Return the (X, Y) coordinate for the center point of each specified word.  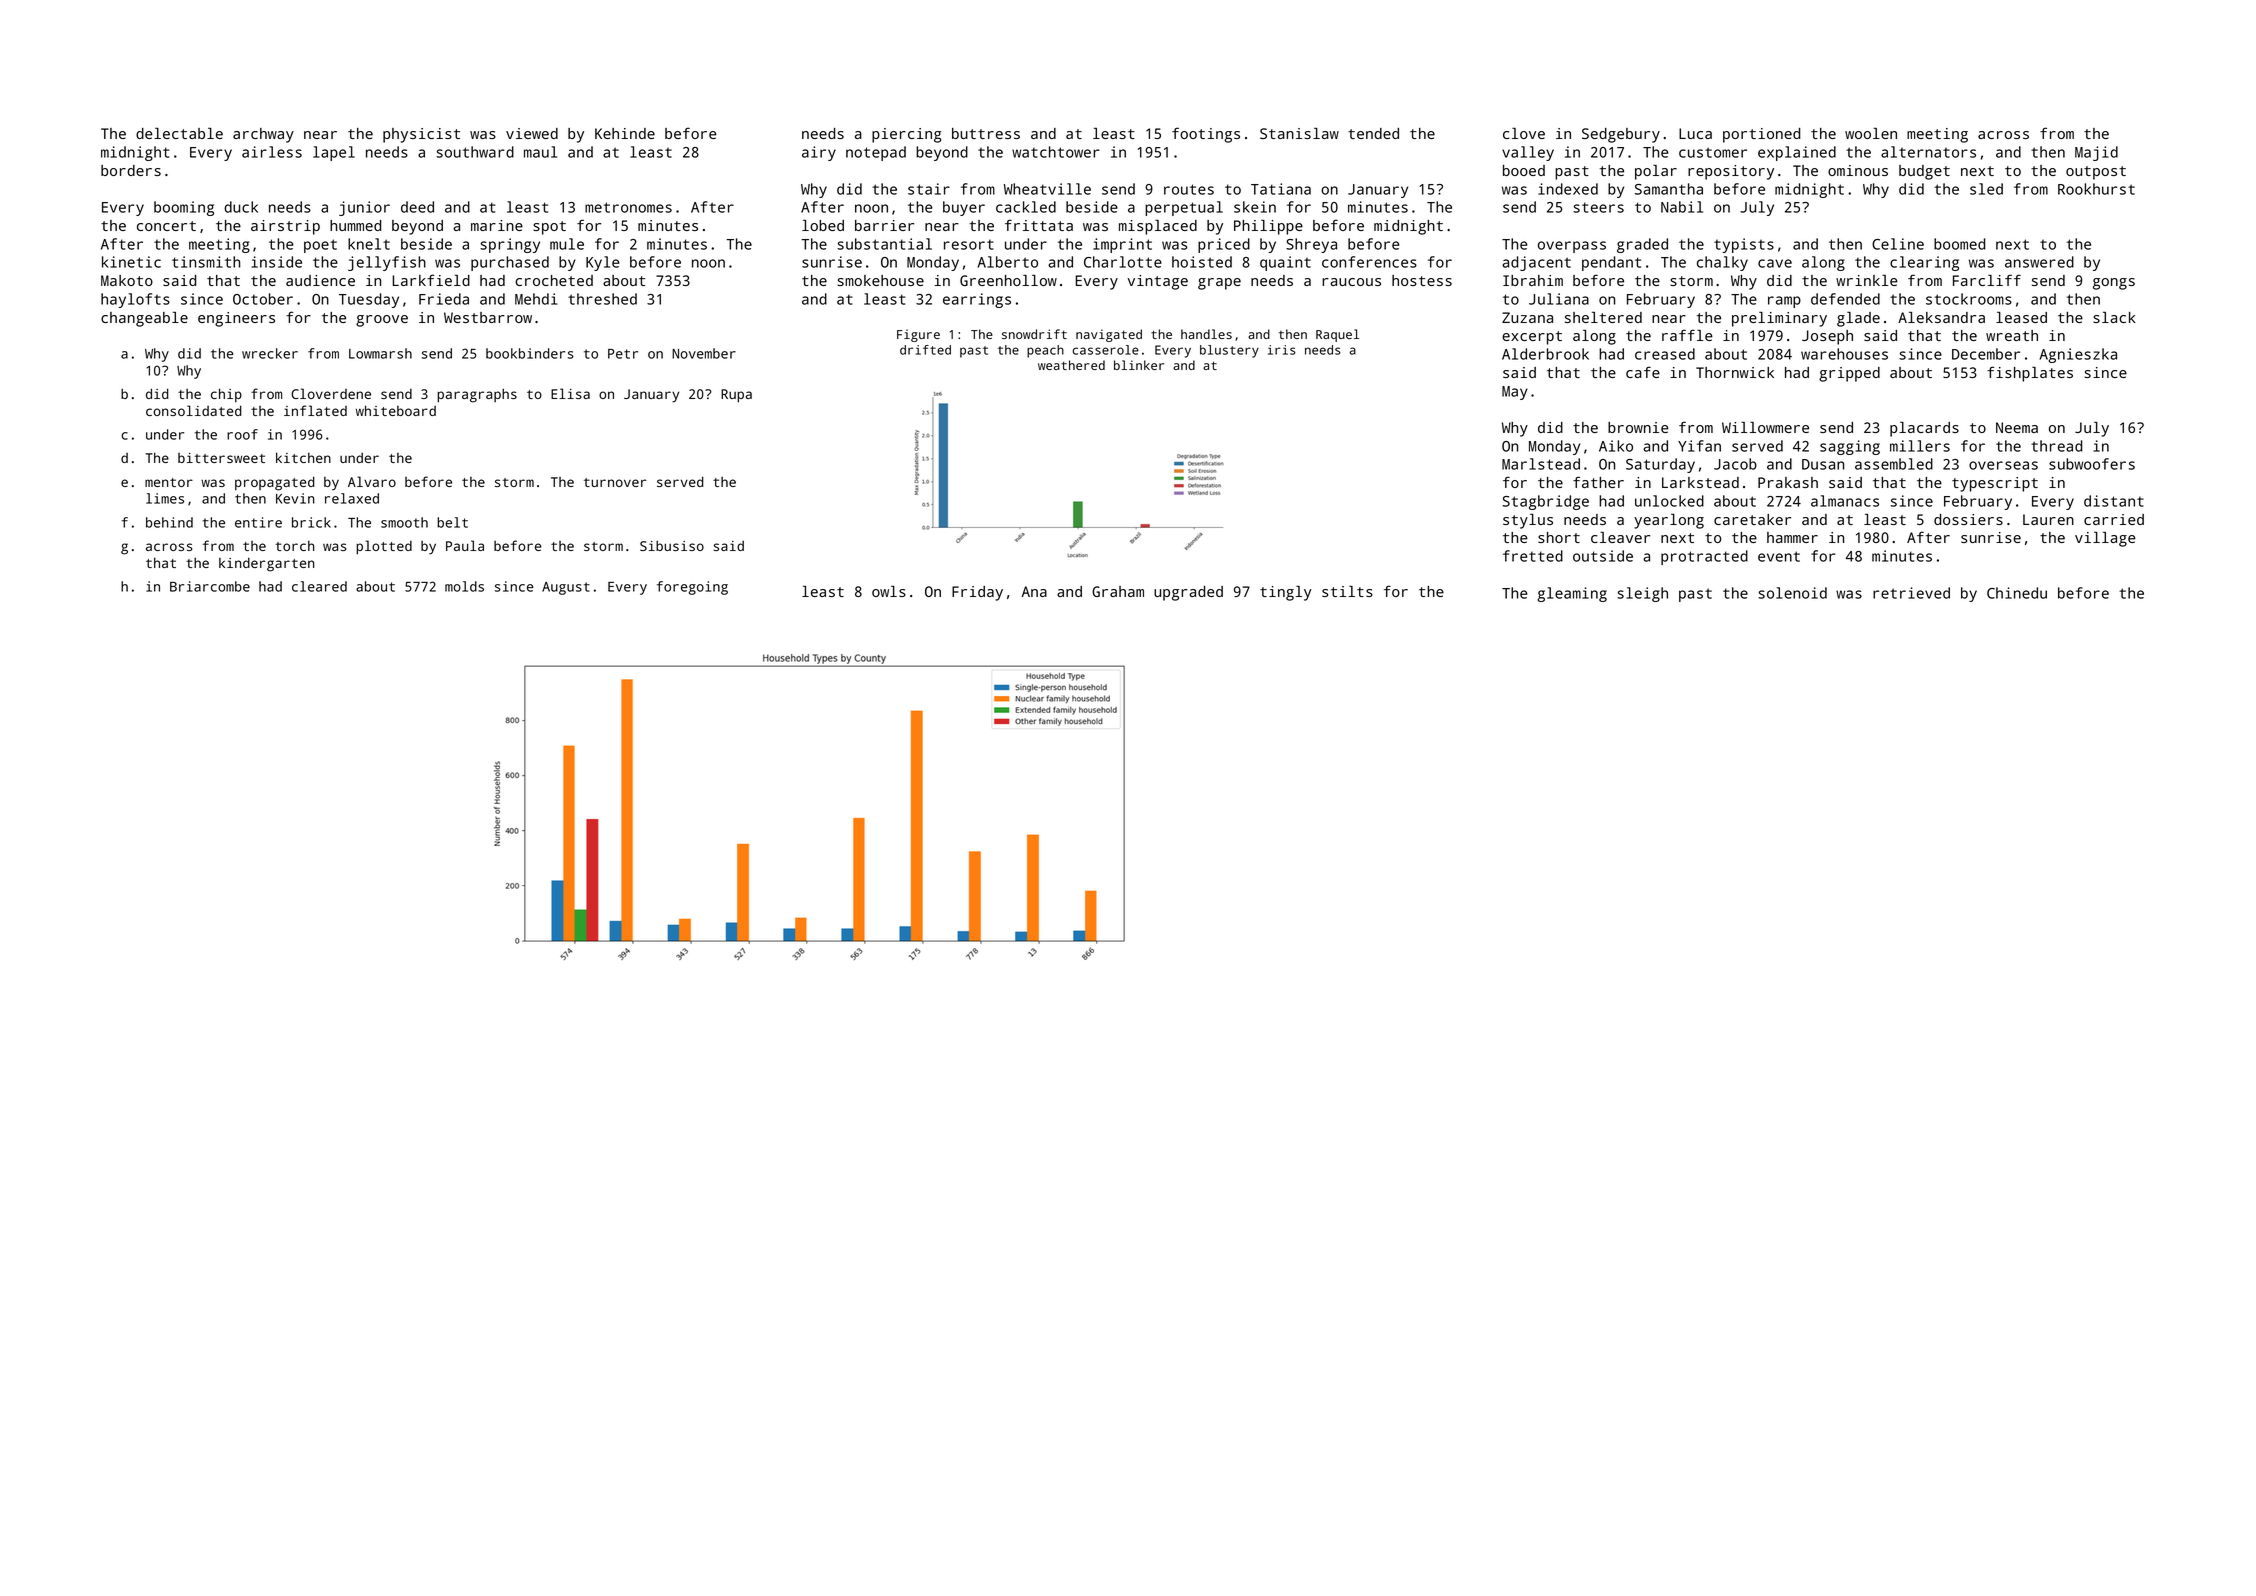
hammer (1792, 537)
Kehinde (625, 133)
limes (165, 498)
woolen (1871, 133)
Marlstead (1541, 464)
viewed (532, 133)
